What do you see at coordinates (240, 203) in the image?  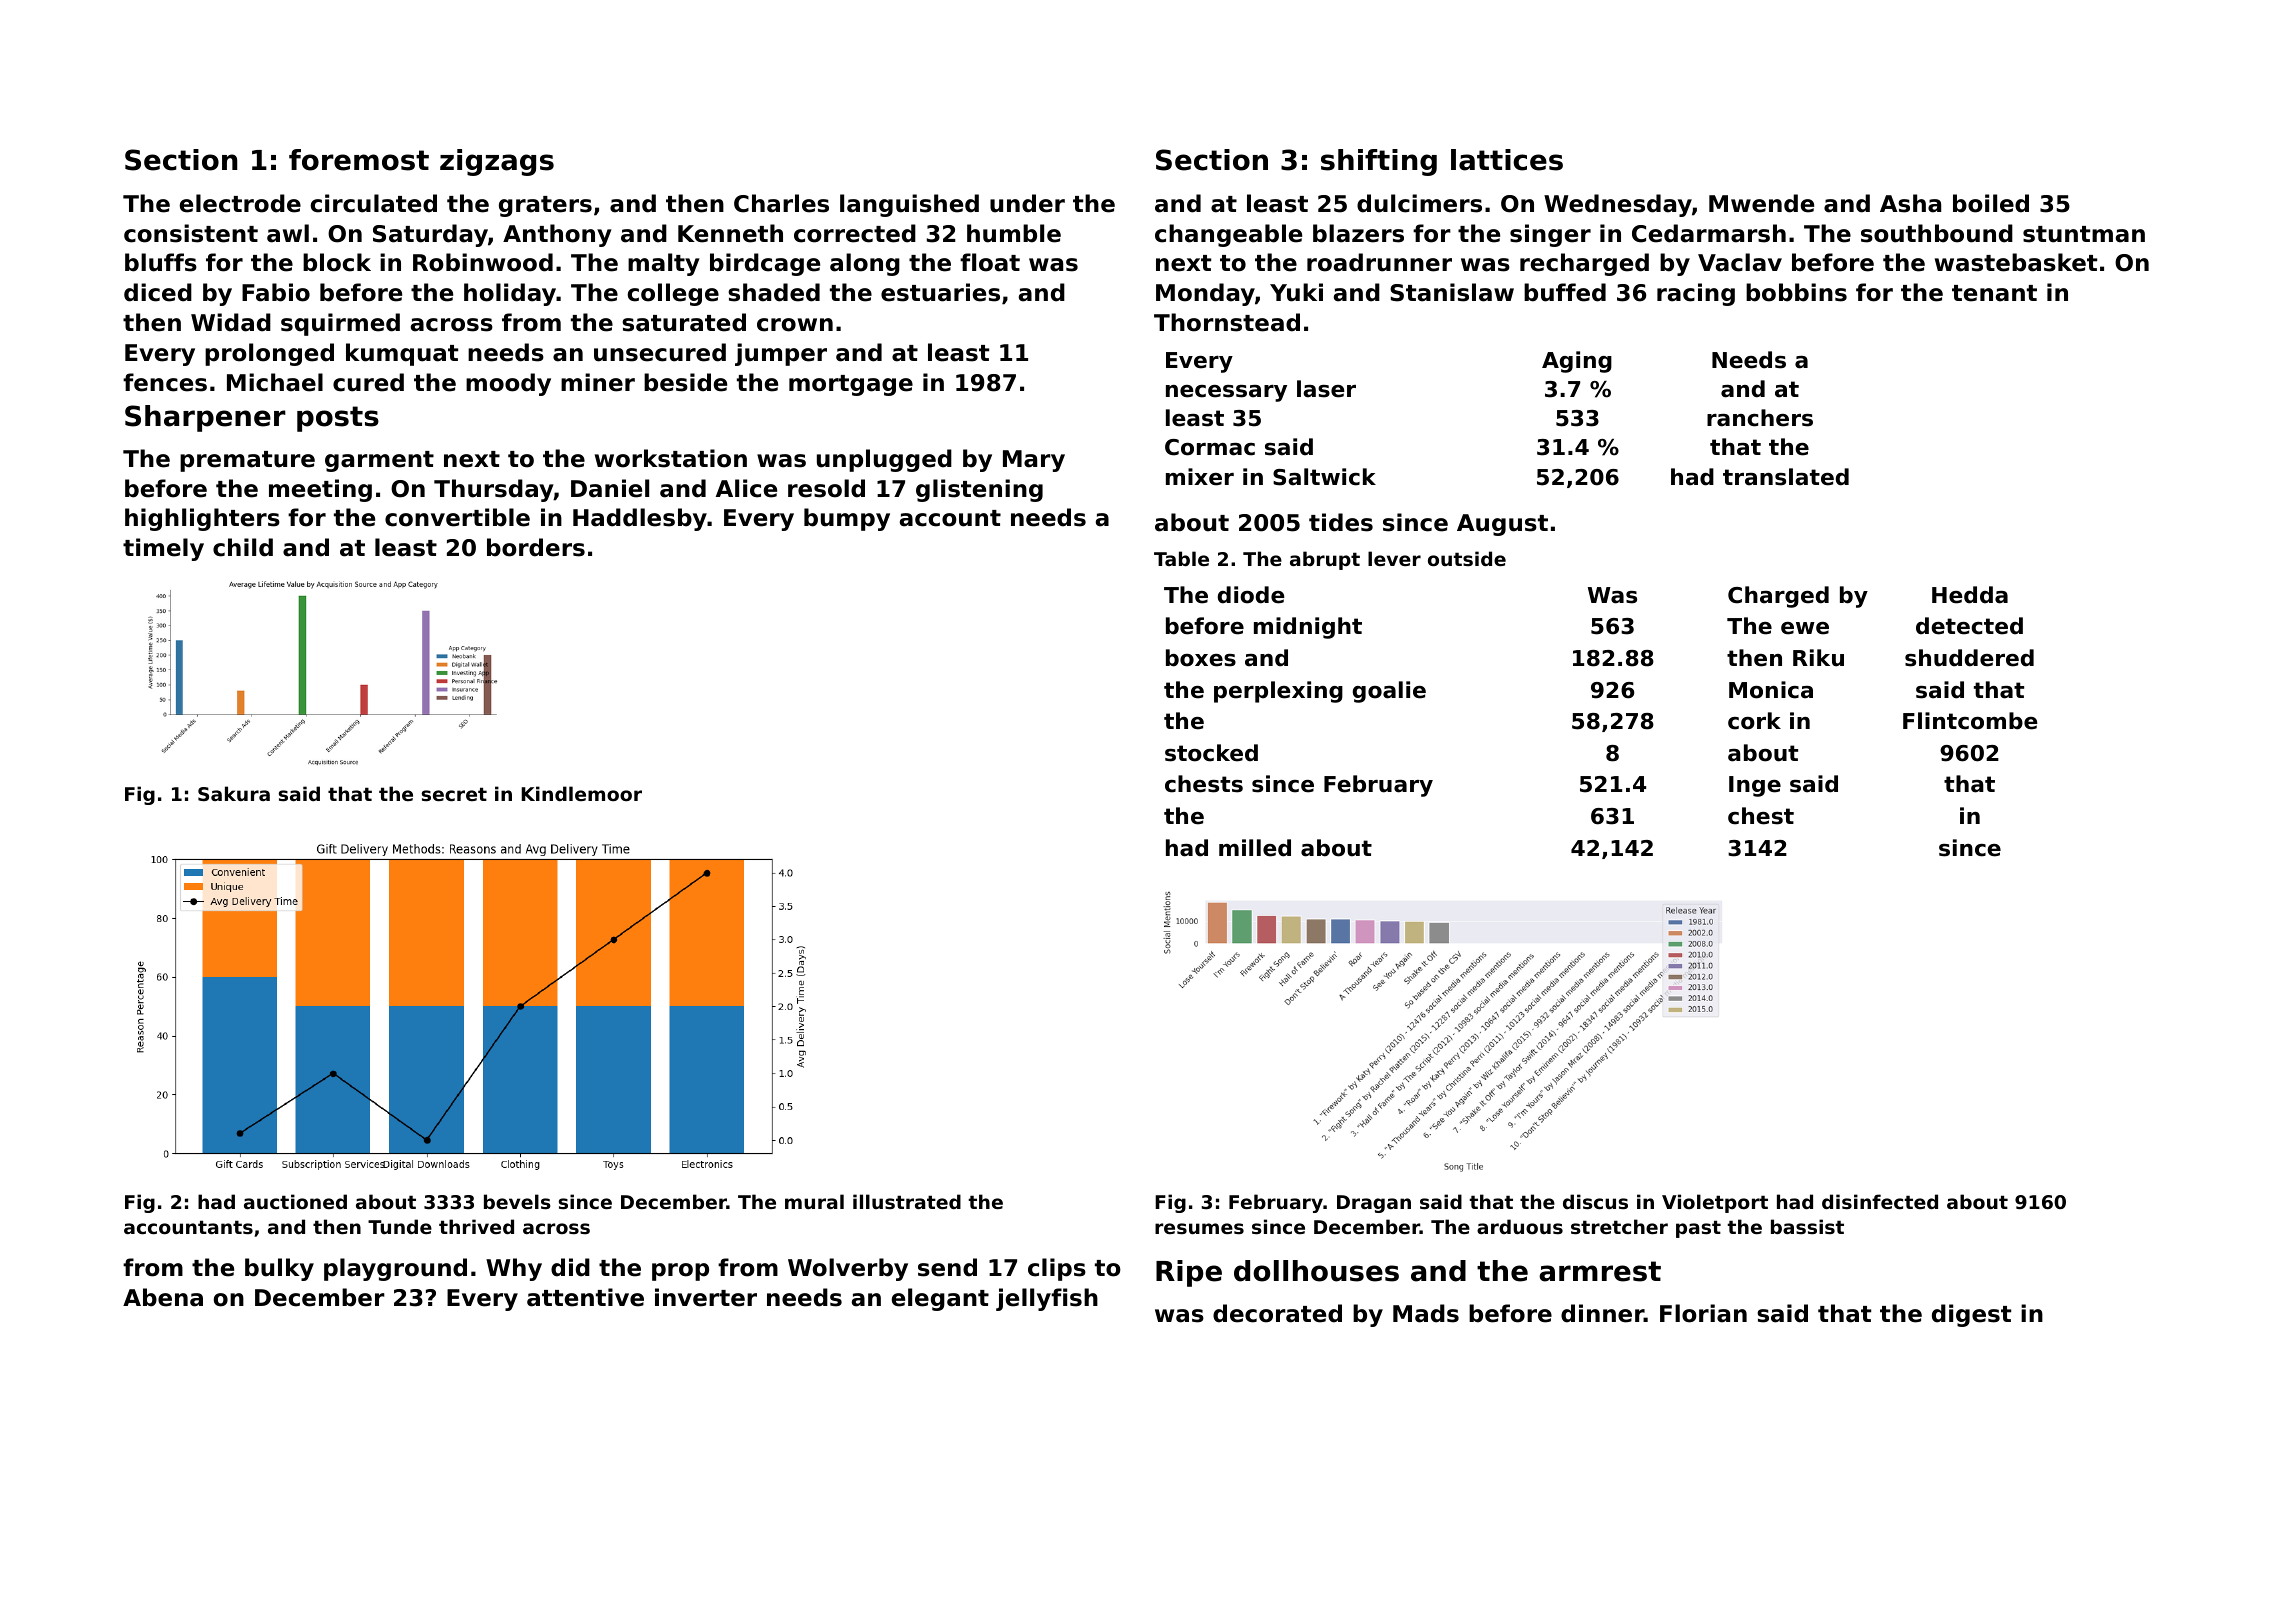 I see `electrode` at bounding box center [240, 203].
